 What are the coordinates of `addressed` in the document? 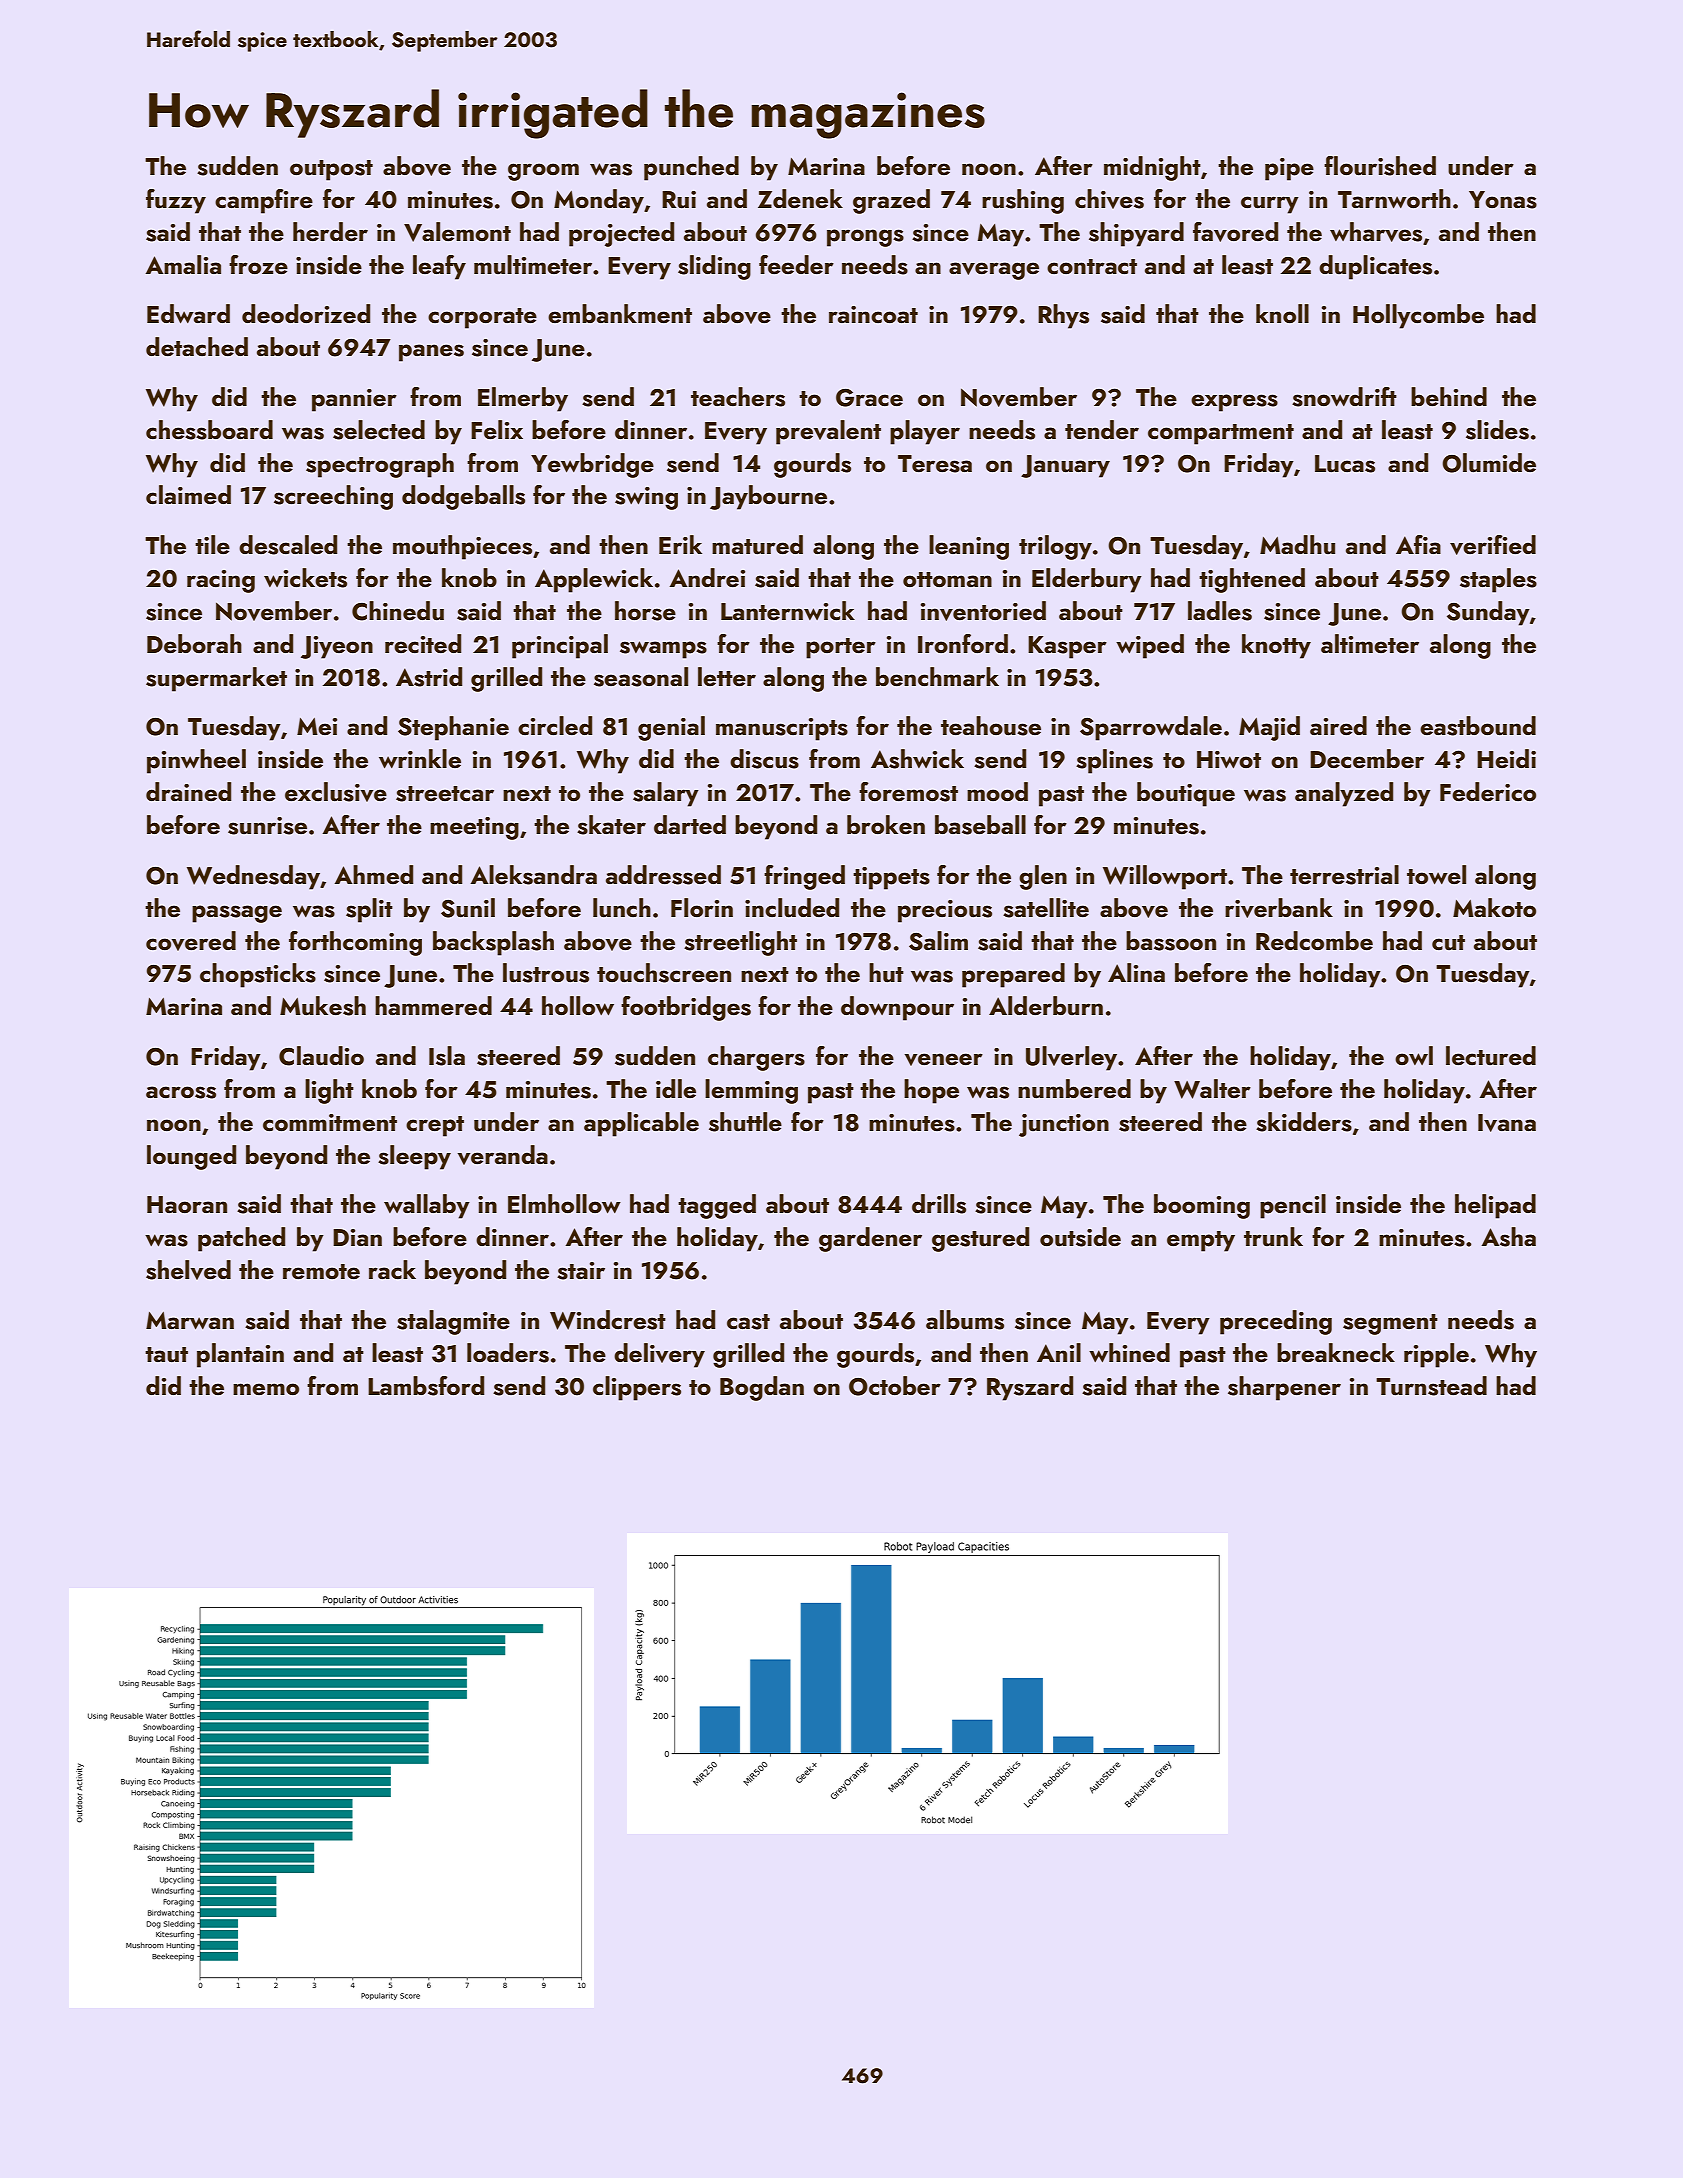 It's located at (663, 875).
